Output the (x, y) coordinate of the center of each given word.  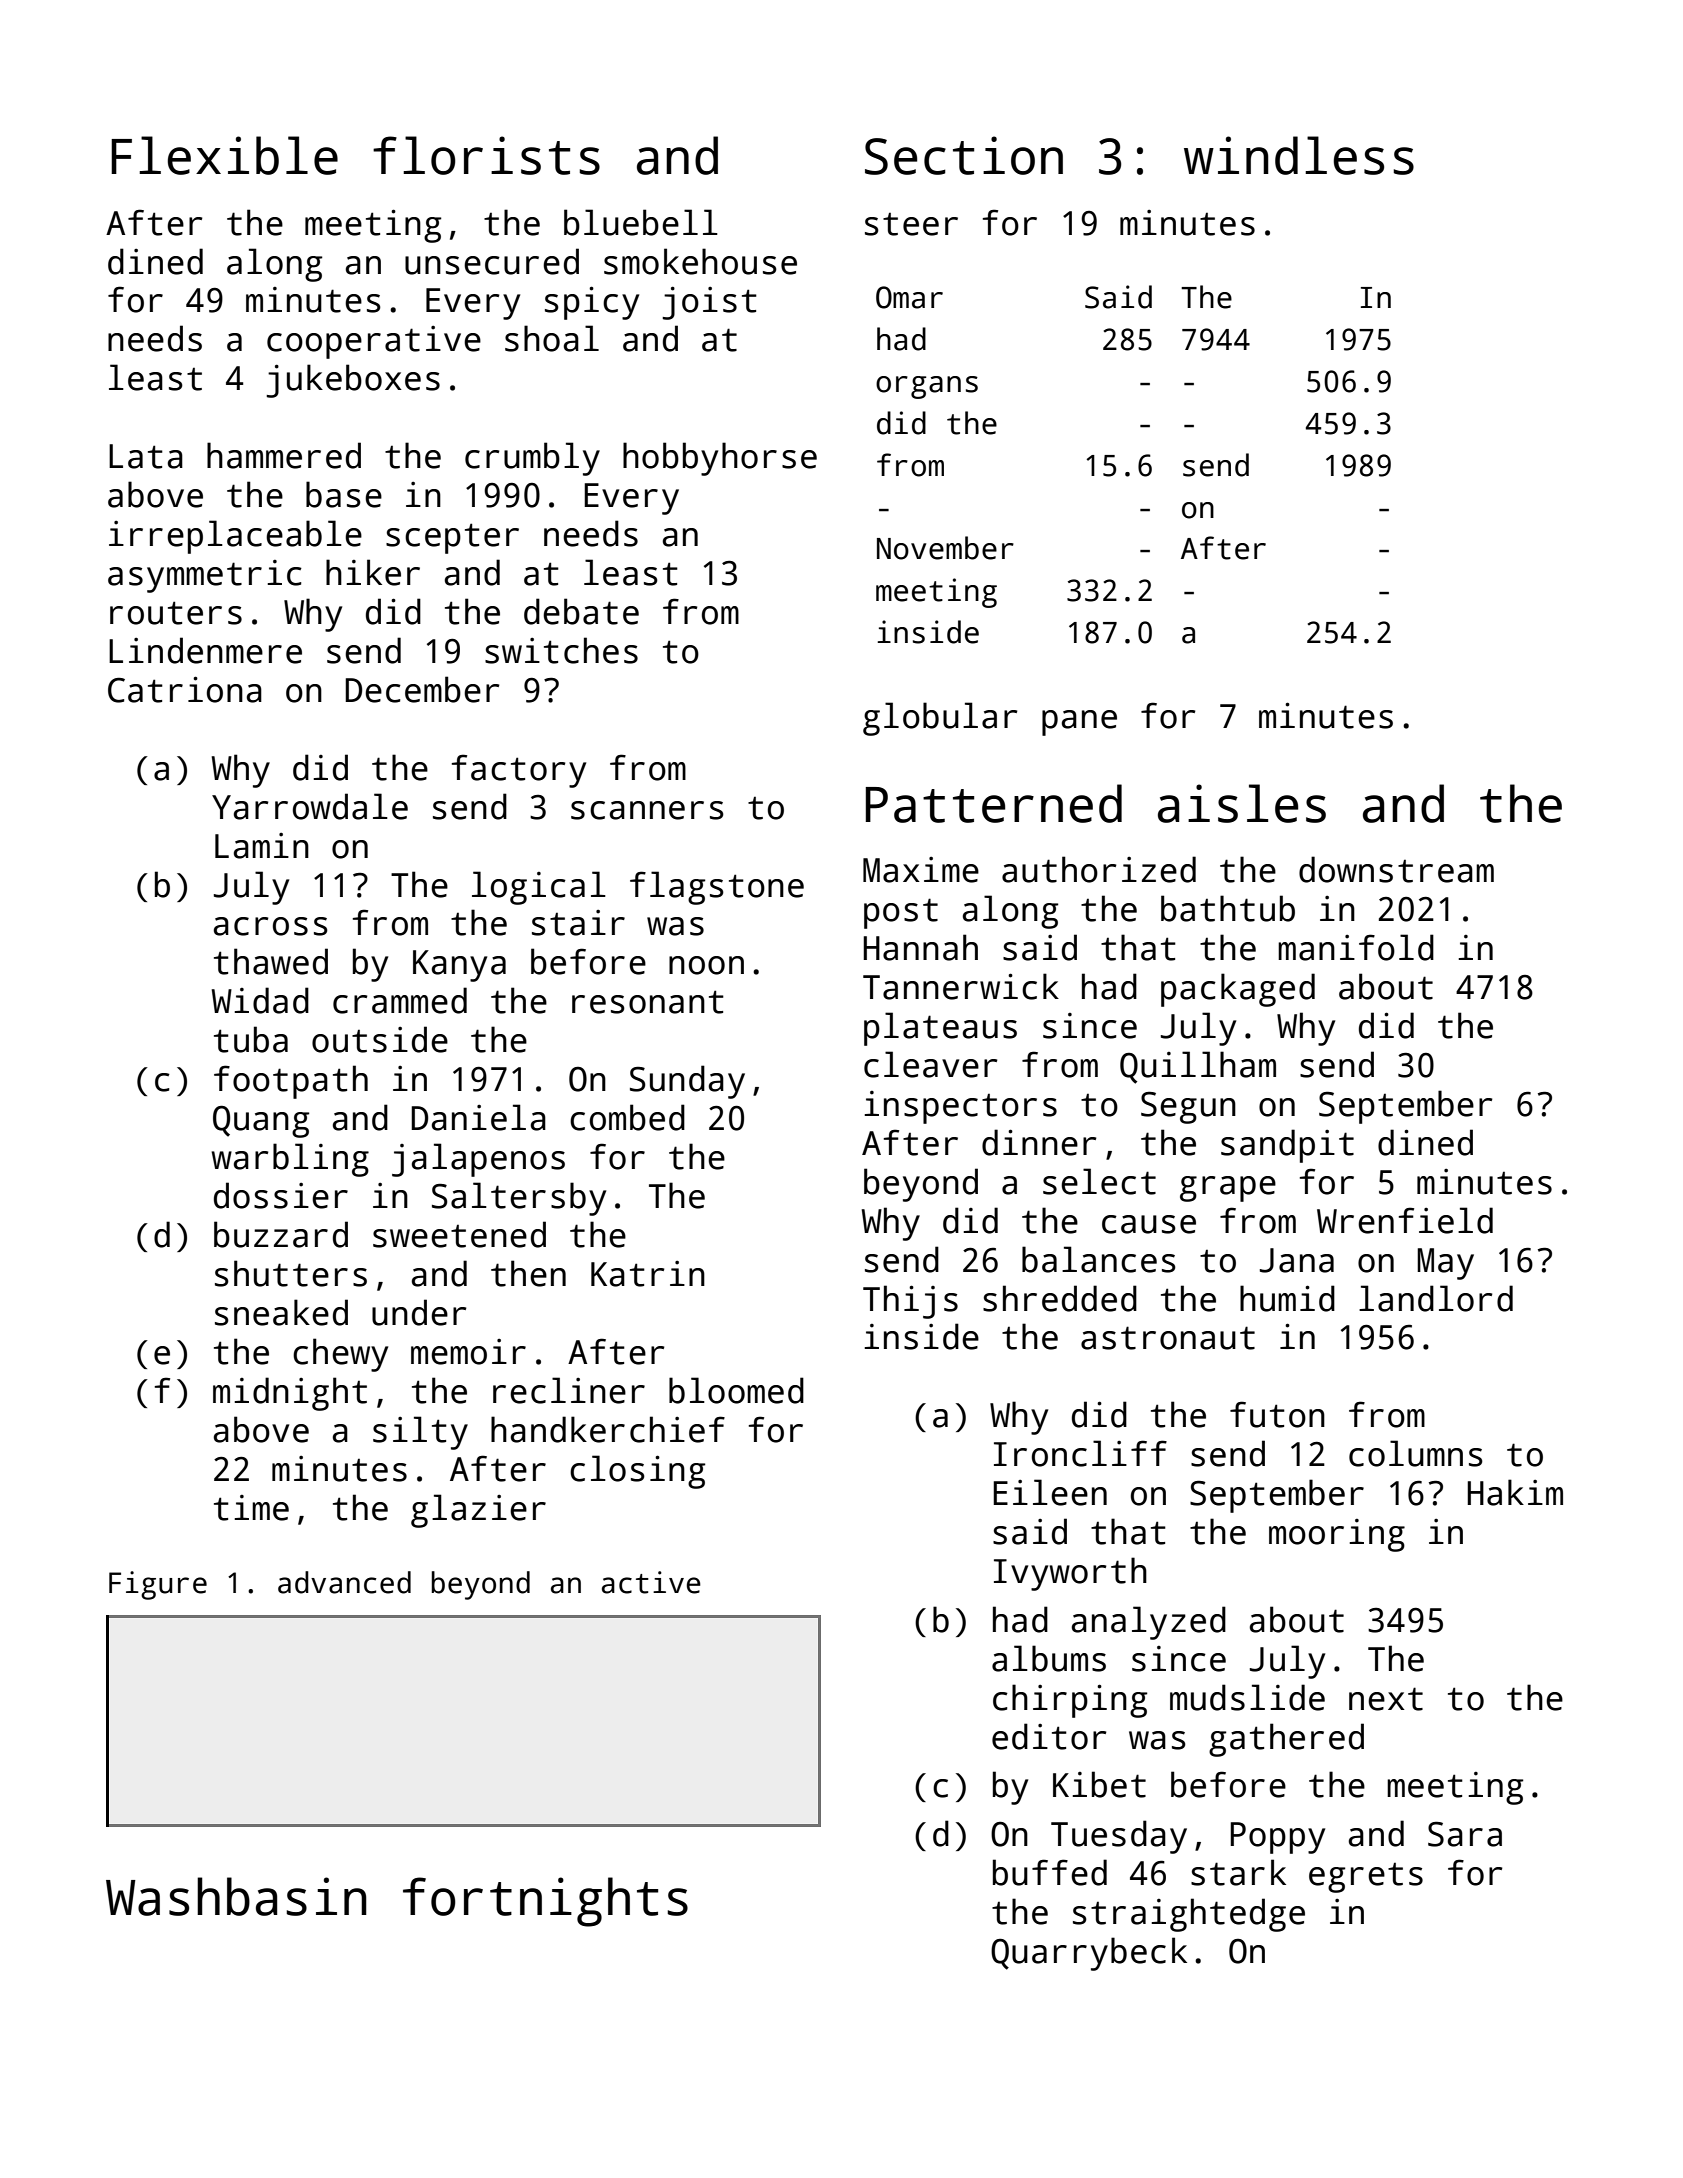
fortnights (545, 1902)
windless (1299, 155)
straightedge (1189, 1915)
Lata (146, 456)
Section (964, 155)
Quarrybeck (1089, 1954)
